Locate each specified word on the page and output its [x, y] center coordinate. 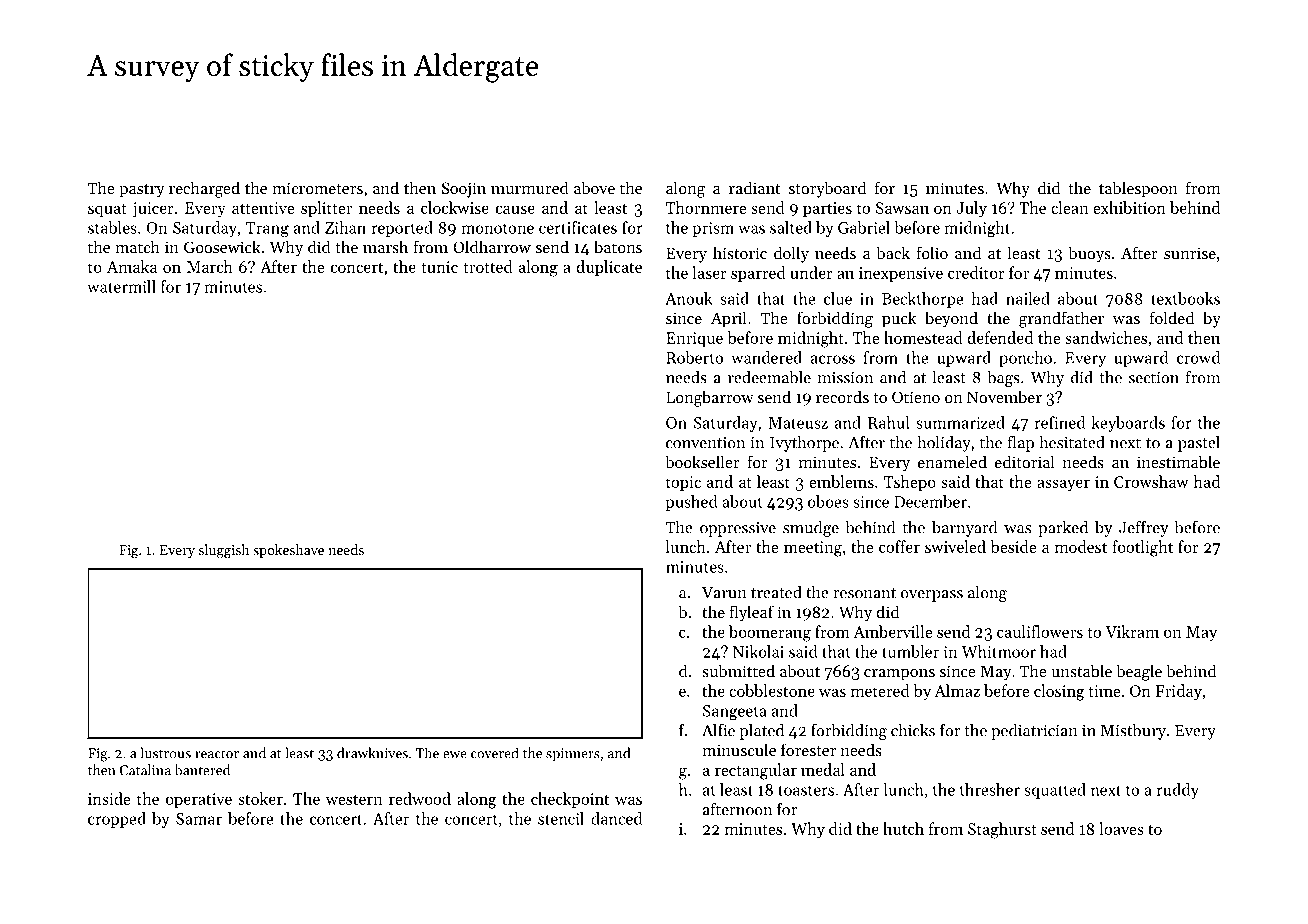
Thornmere [706, 207]
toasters [806, 790]
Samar [199, 819]
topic [683, 483]
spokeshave [288, 551]
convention [705, 443]
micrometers [317, 188]
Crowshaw [1151, 481]
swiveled [955, 546]
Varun [724, 593]
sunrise [1190, 253]
